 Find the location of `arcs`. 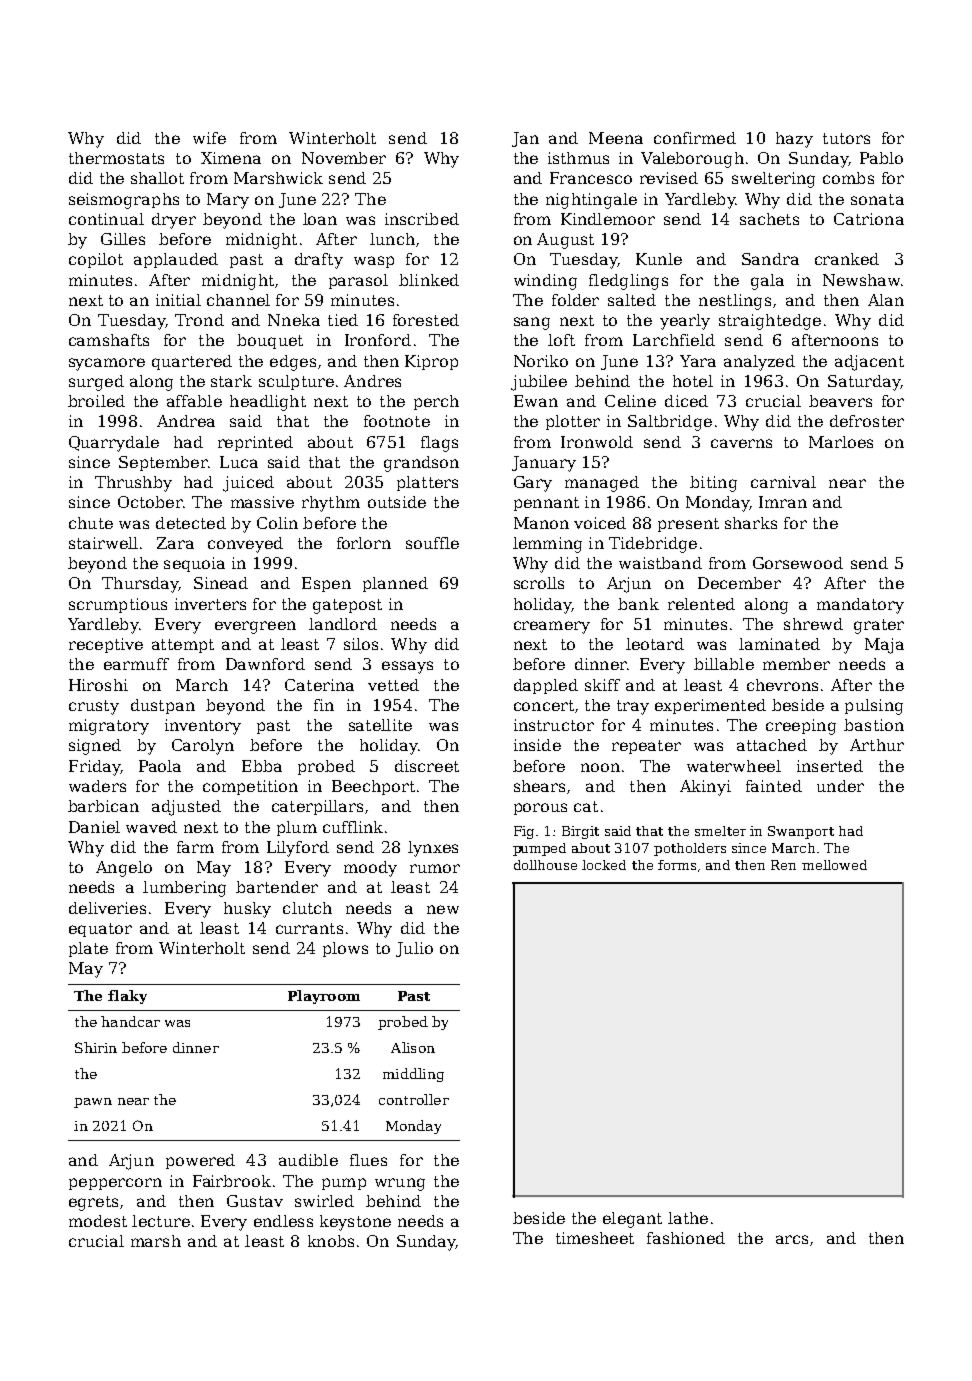

arcs is located at coordinates (792, 1239).
